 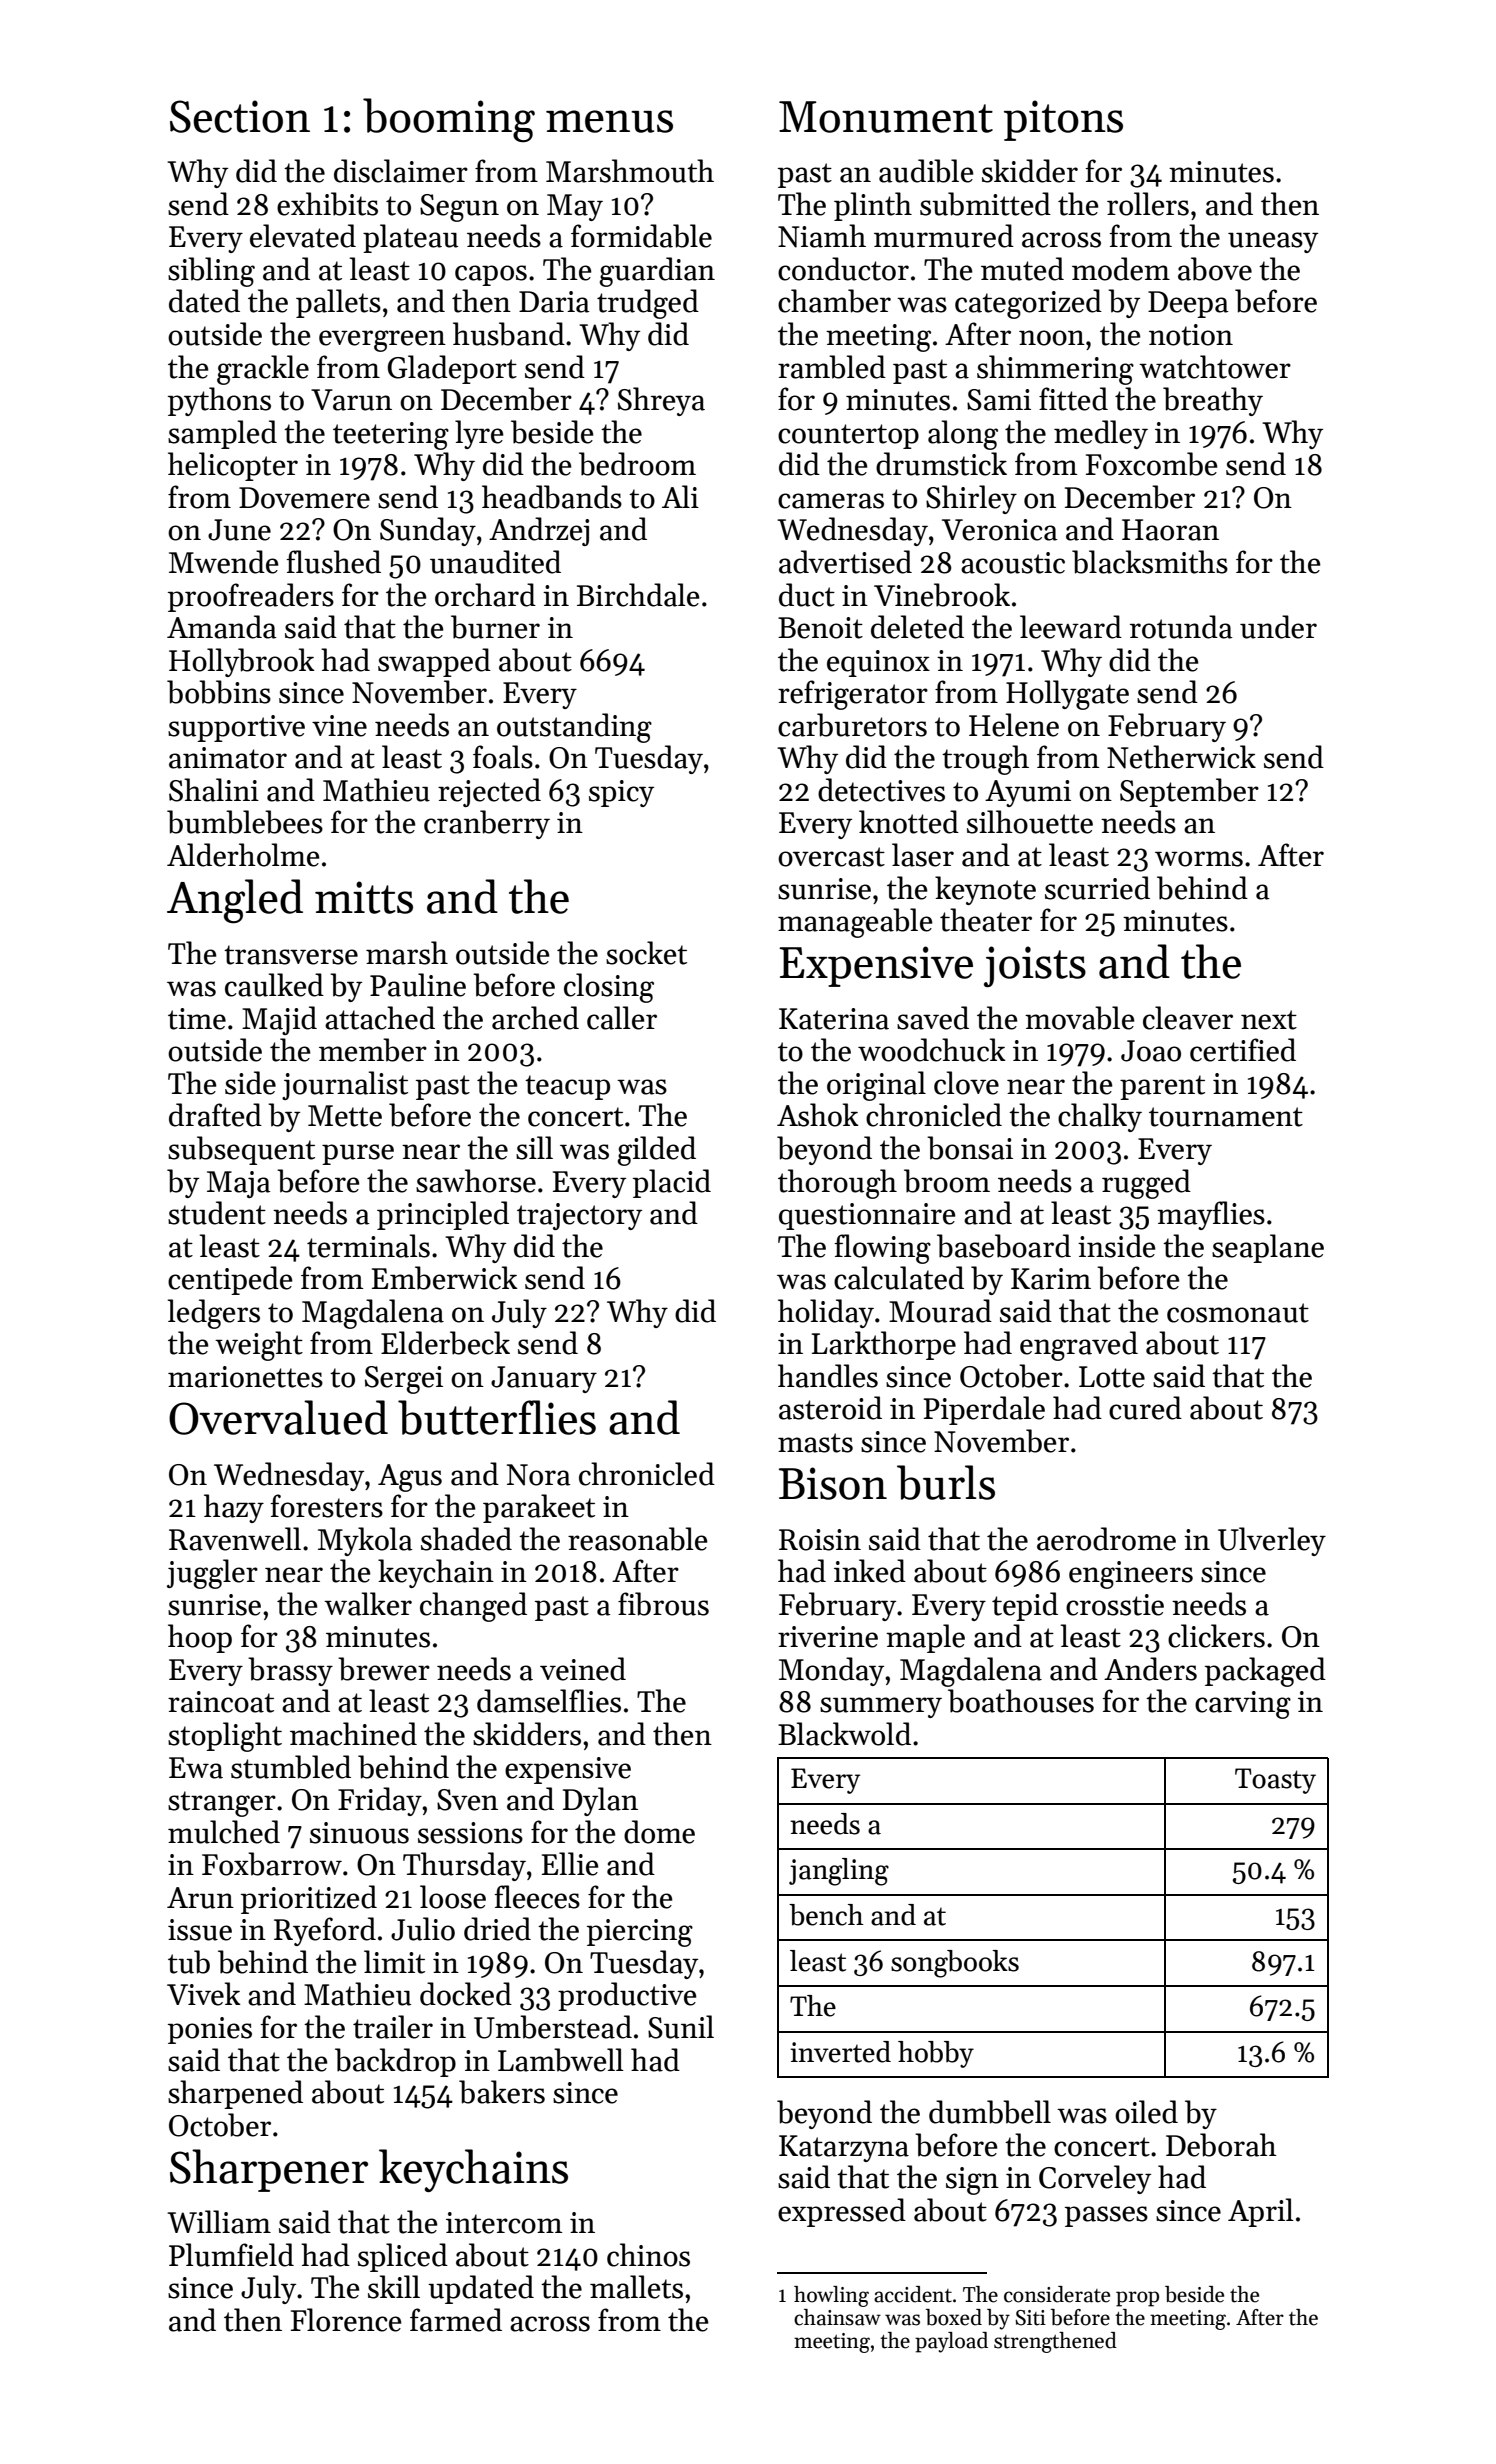 What do you see at coordinates (955, 1964) in the page?
I see `songbooks` at bounding box center [955, 1964].
